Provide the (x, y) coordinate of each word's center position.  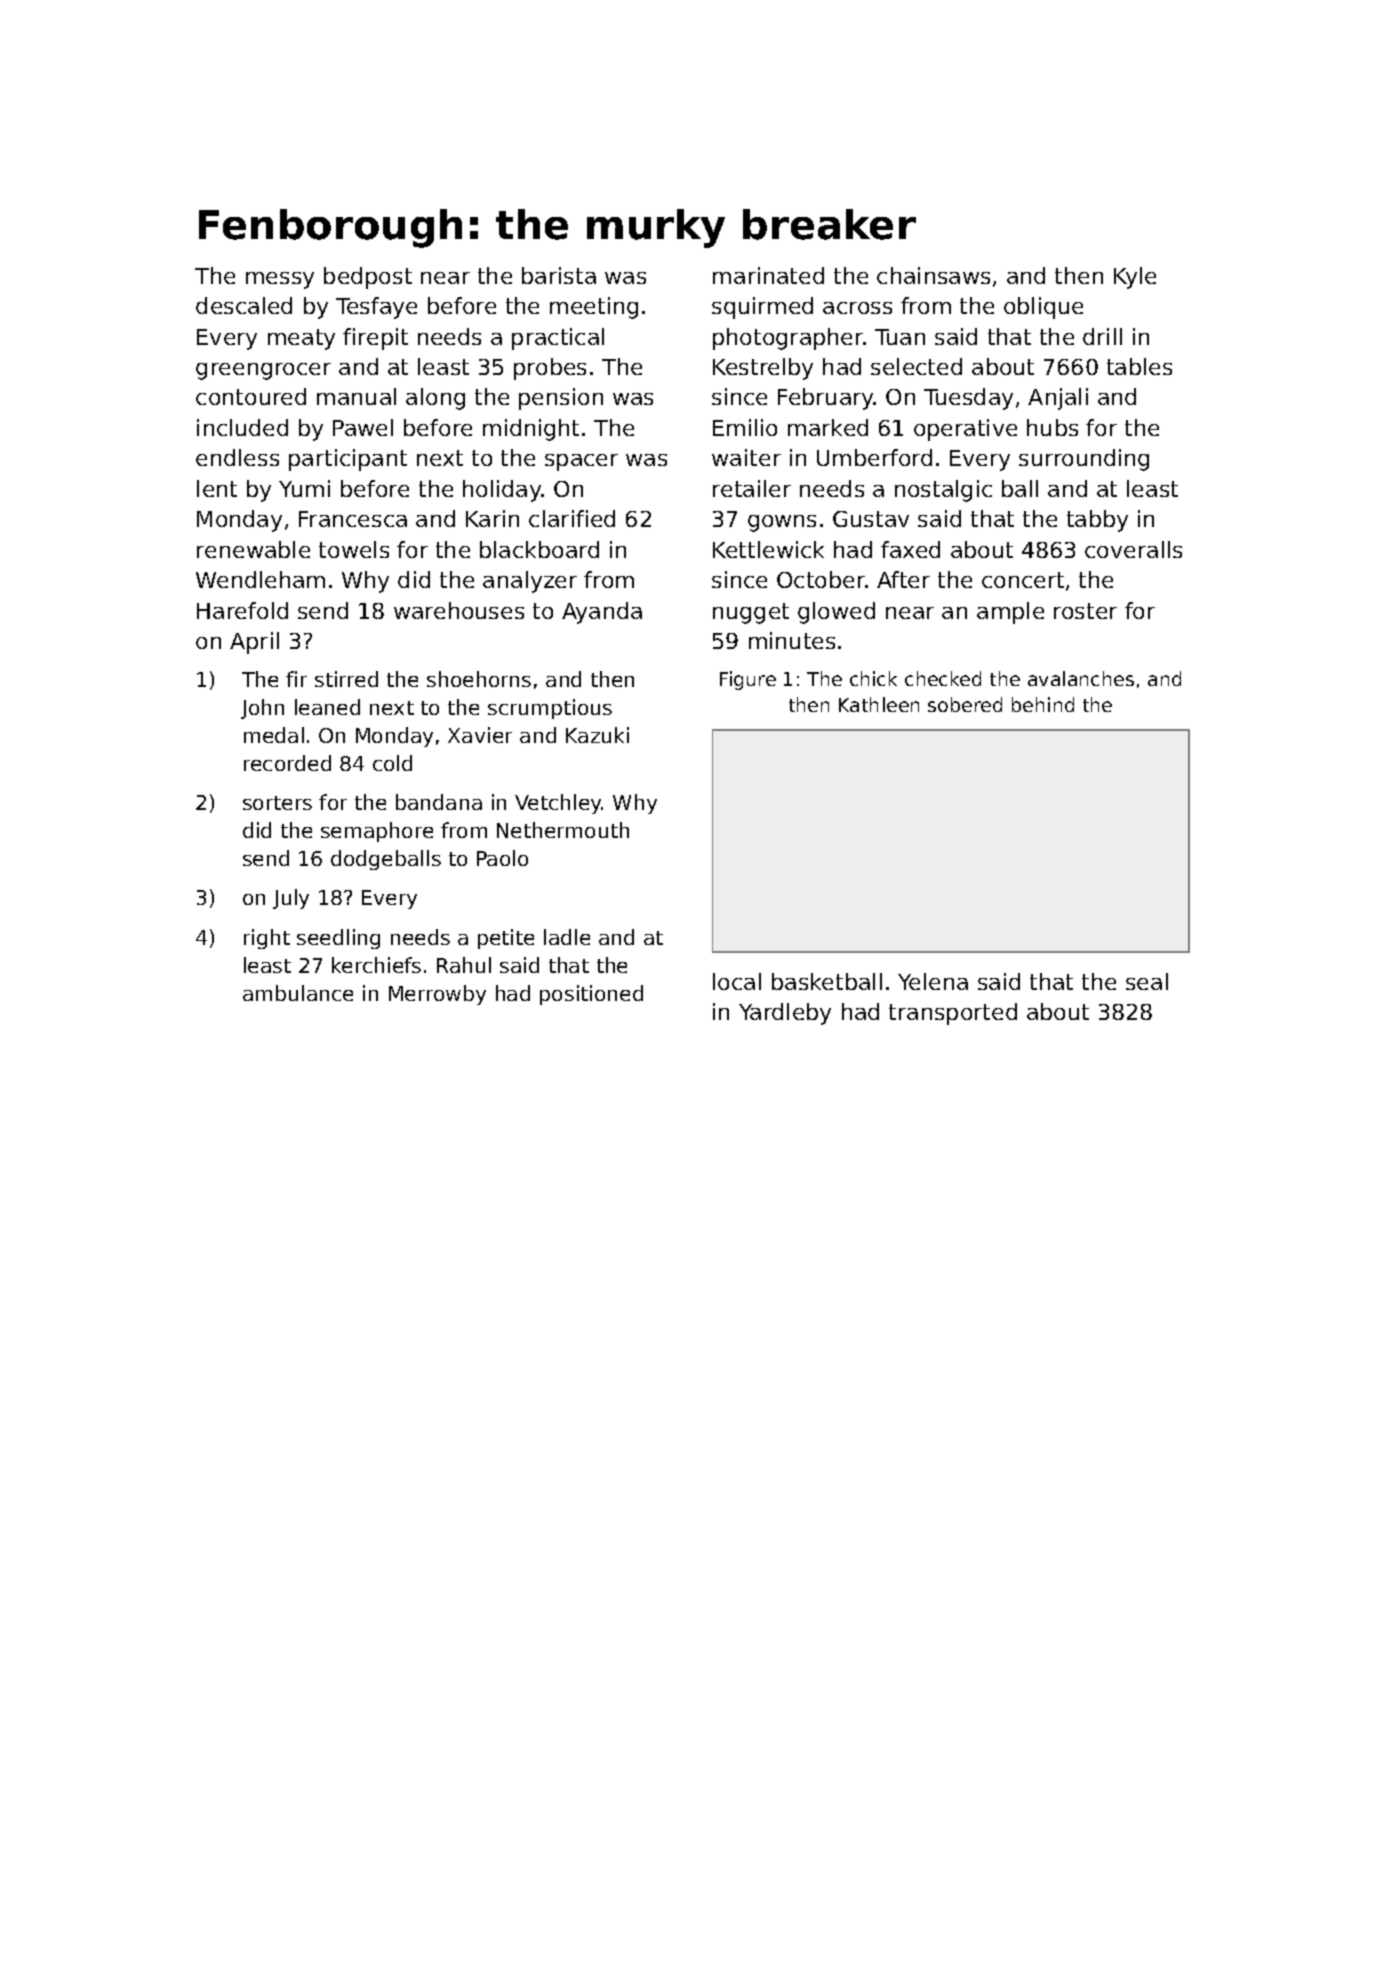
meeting (594, 308)
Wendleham (260, 579)
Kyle (1135, 278)
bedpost (368, 278)
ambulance (298, 993)
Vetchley (558, 804)
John (262, 709)
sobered (965, 704)
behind (1043, 704)
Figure (748, 680)
